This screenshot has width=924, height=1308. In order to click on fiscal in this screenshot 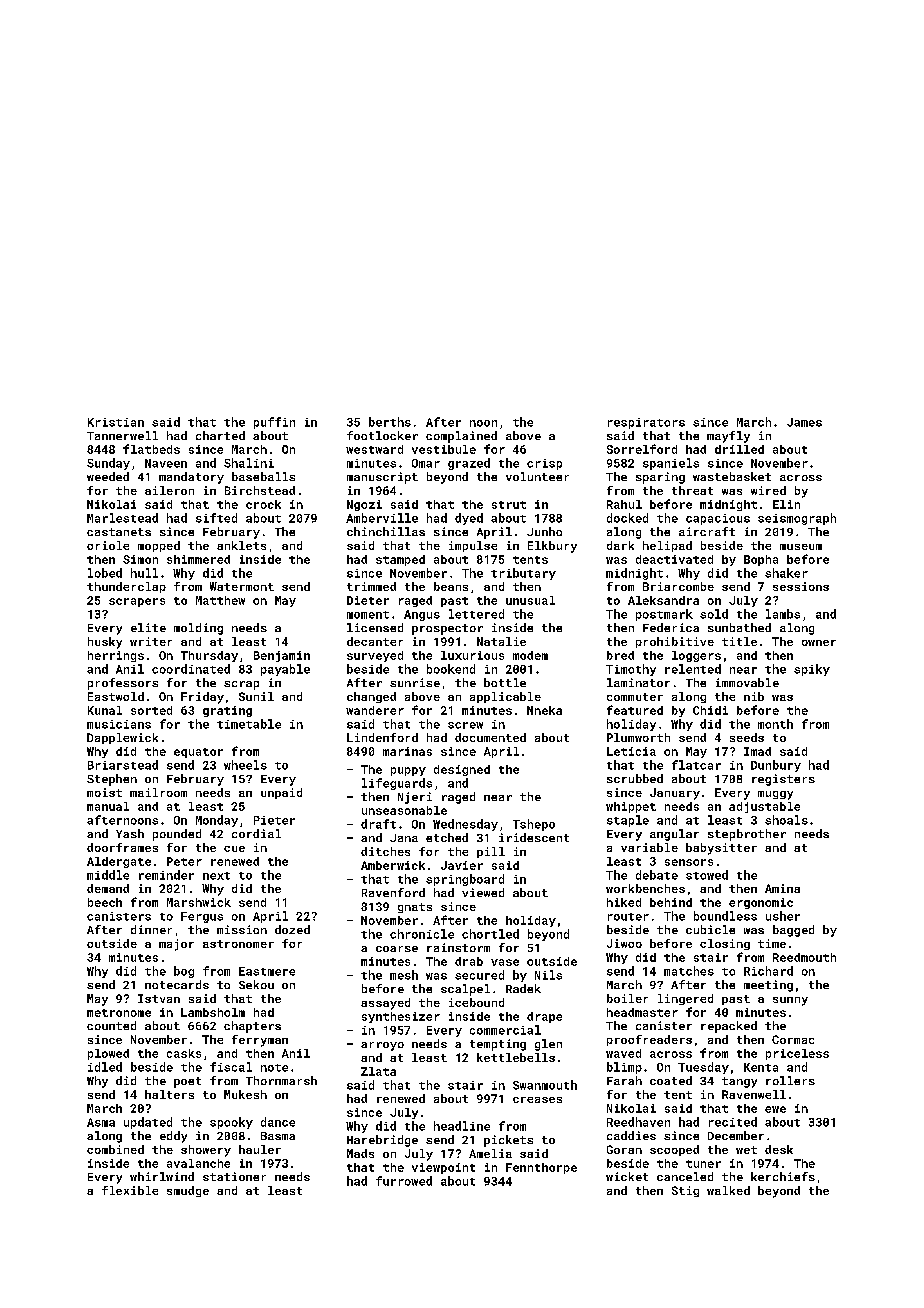, I will do `click(231, 1067)`.
